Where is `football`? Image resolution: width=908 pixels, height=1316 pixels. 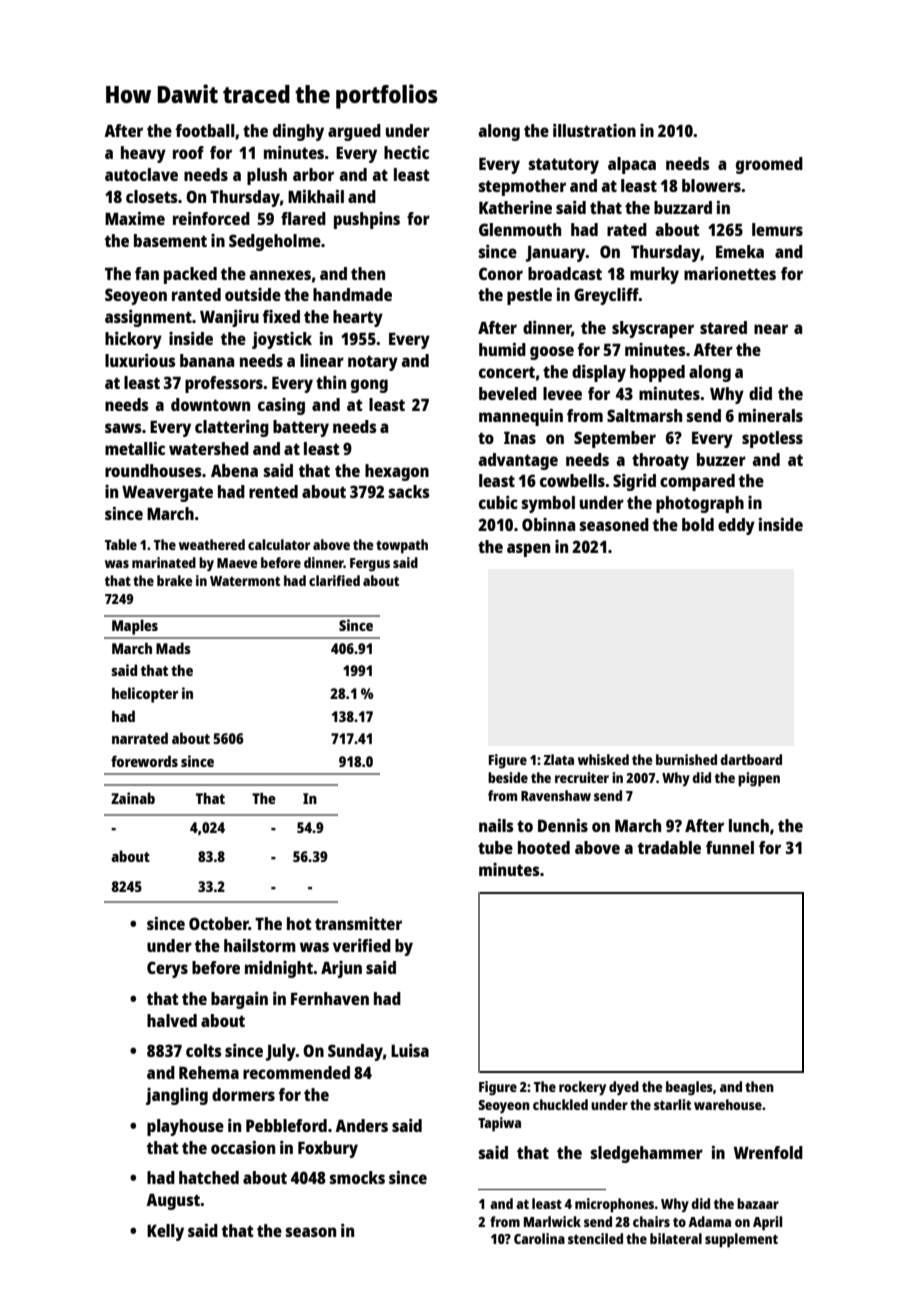
football is located at coordinates (205, 130).
